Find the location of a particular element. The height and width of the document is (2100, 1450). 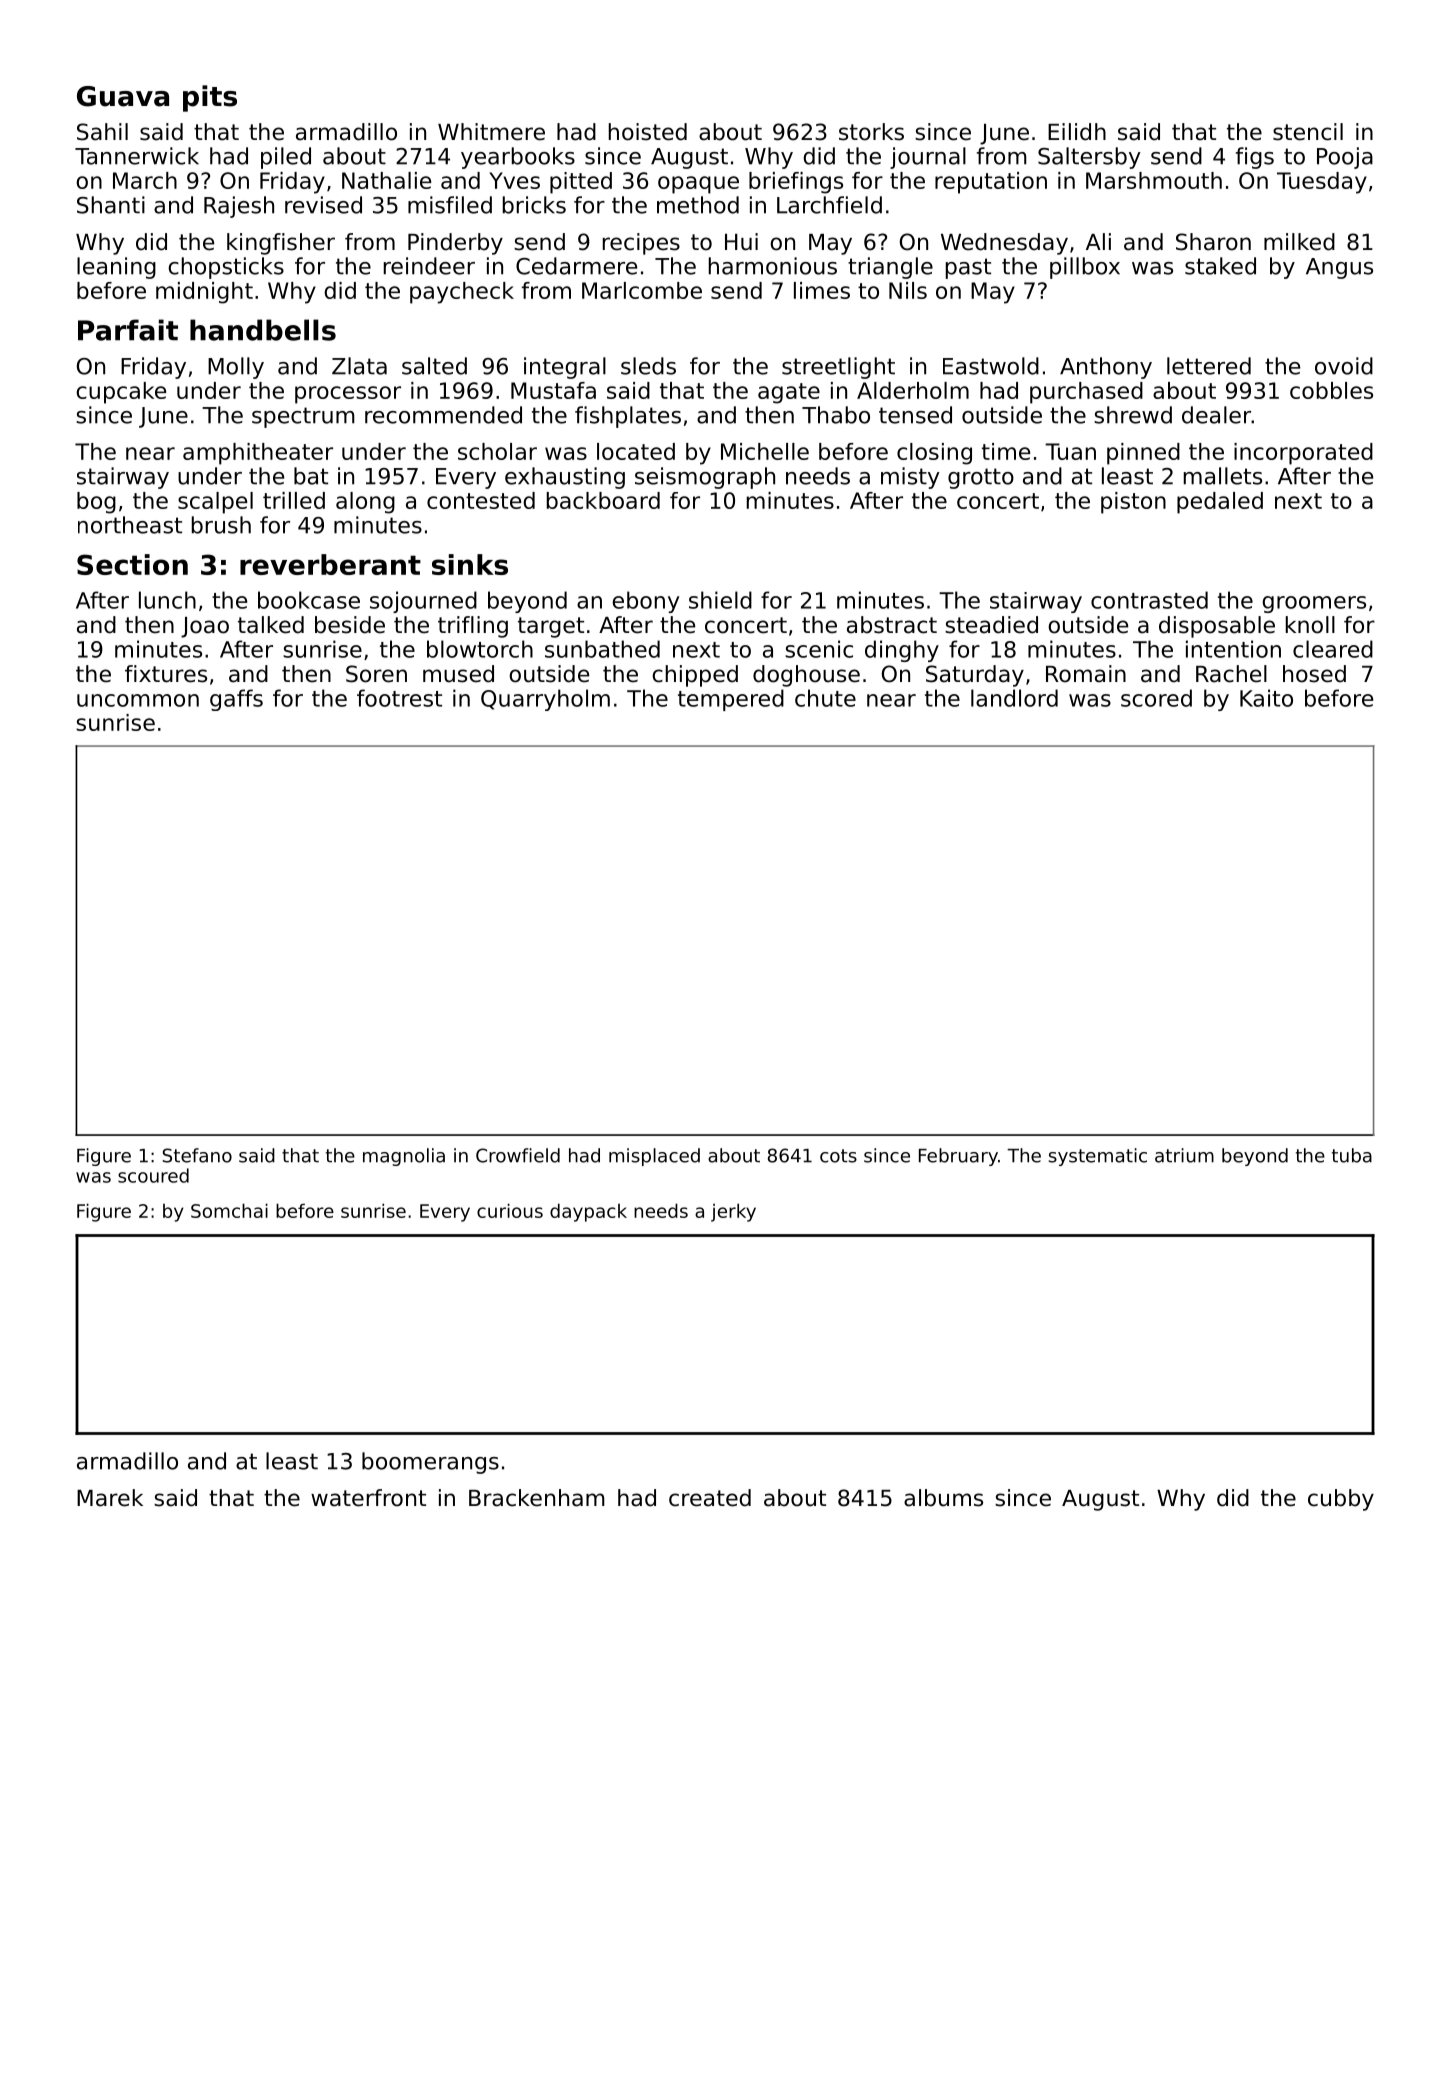

hoisted is located at coordinates (648, 132).
